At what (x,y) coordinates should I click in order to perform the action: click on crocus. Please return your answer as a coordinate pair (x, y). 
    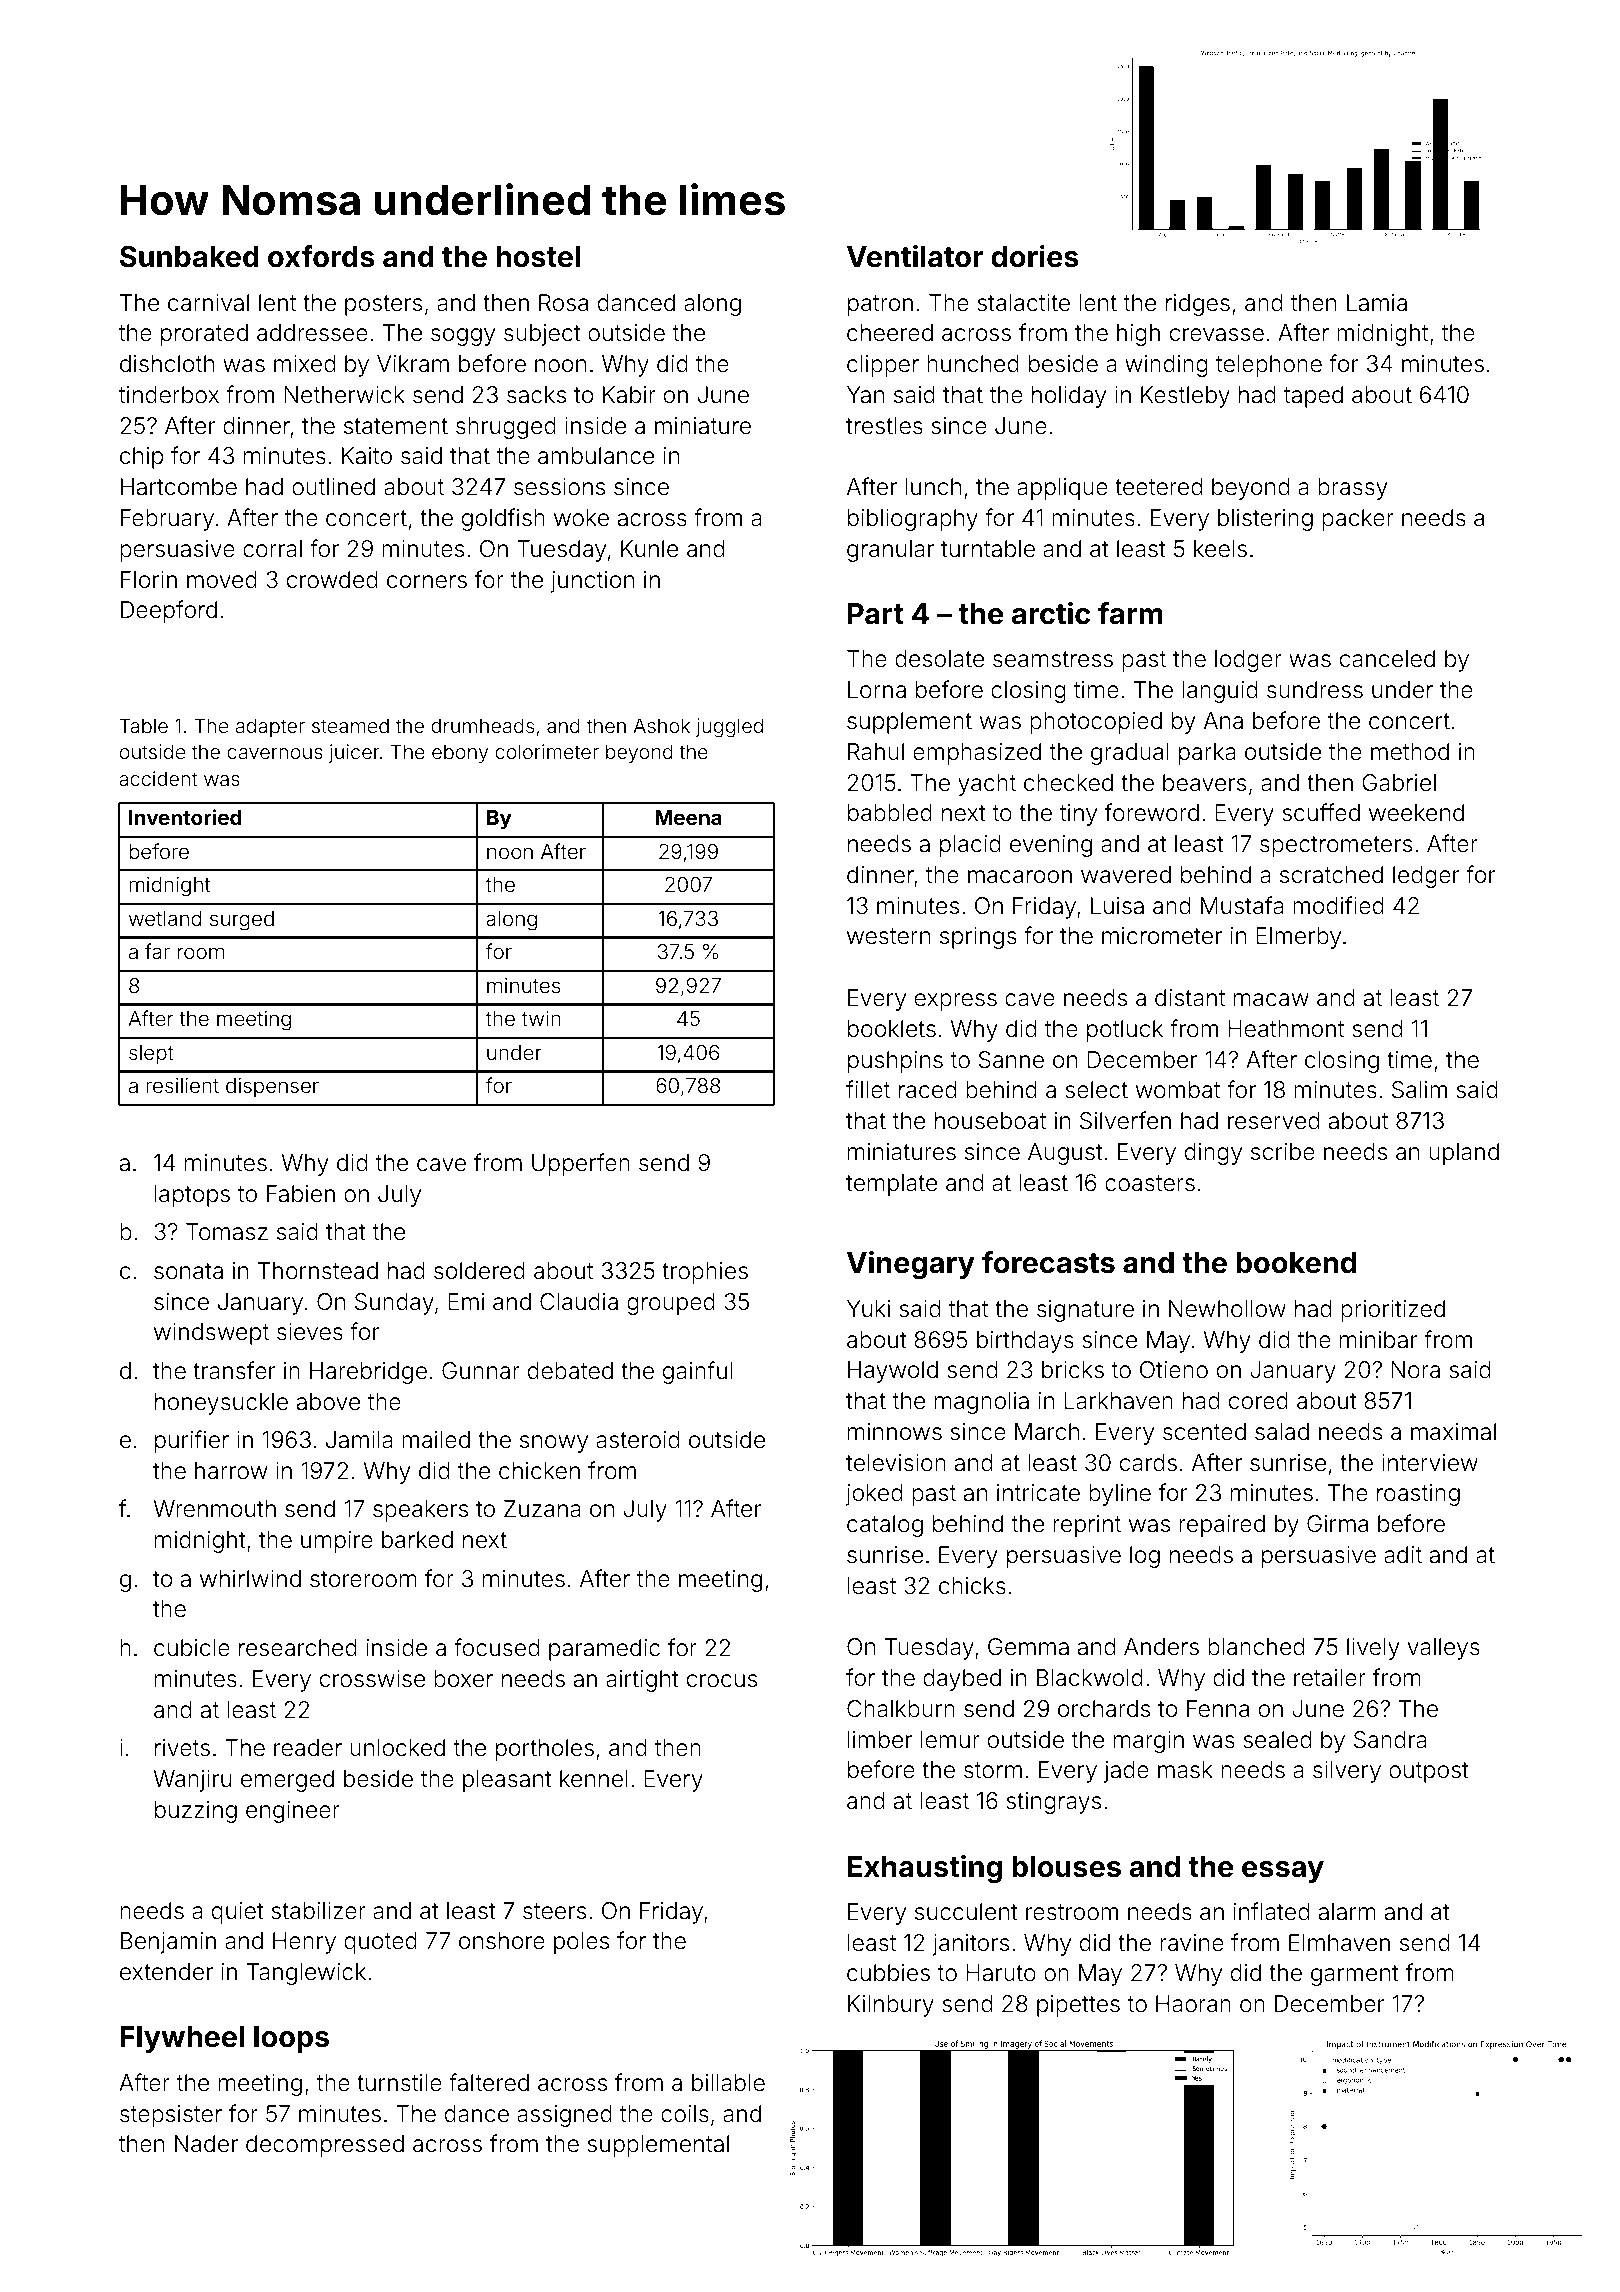
    Looking at the image, I should click on (722, 1681).
